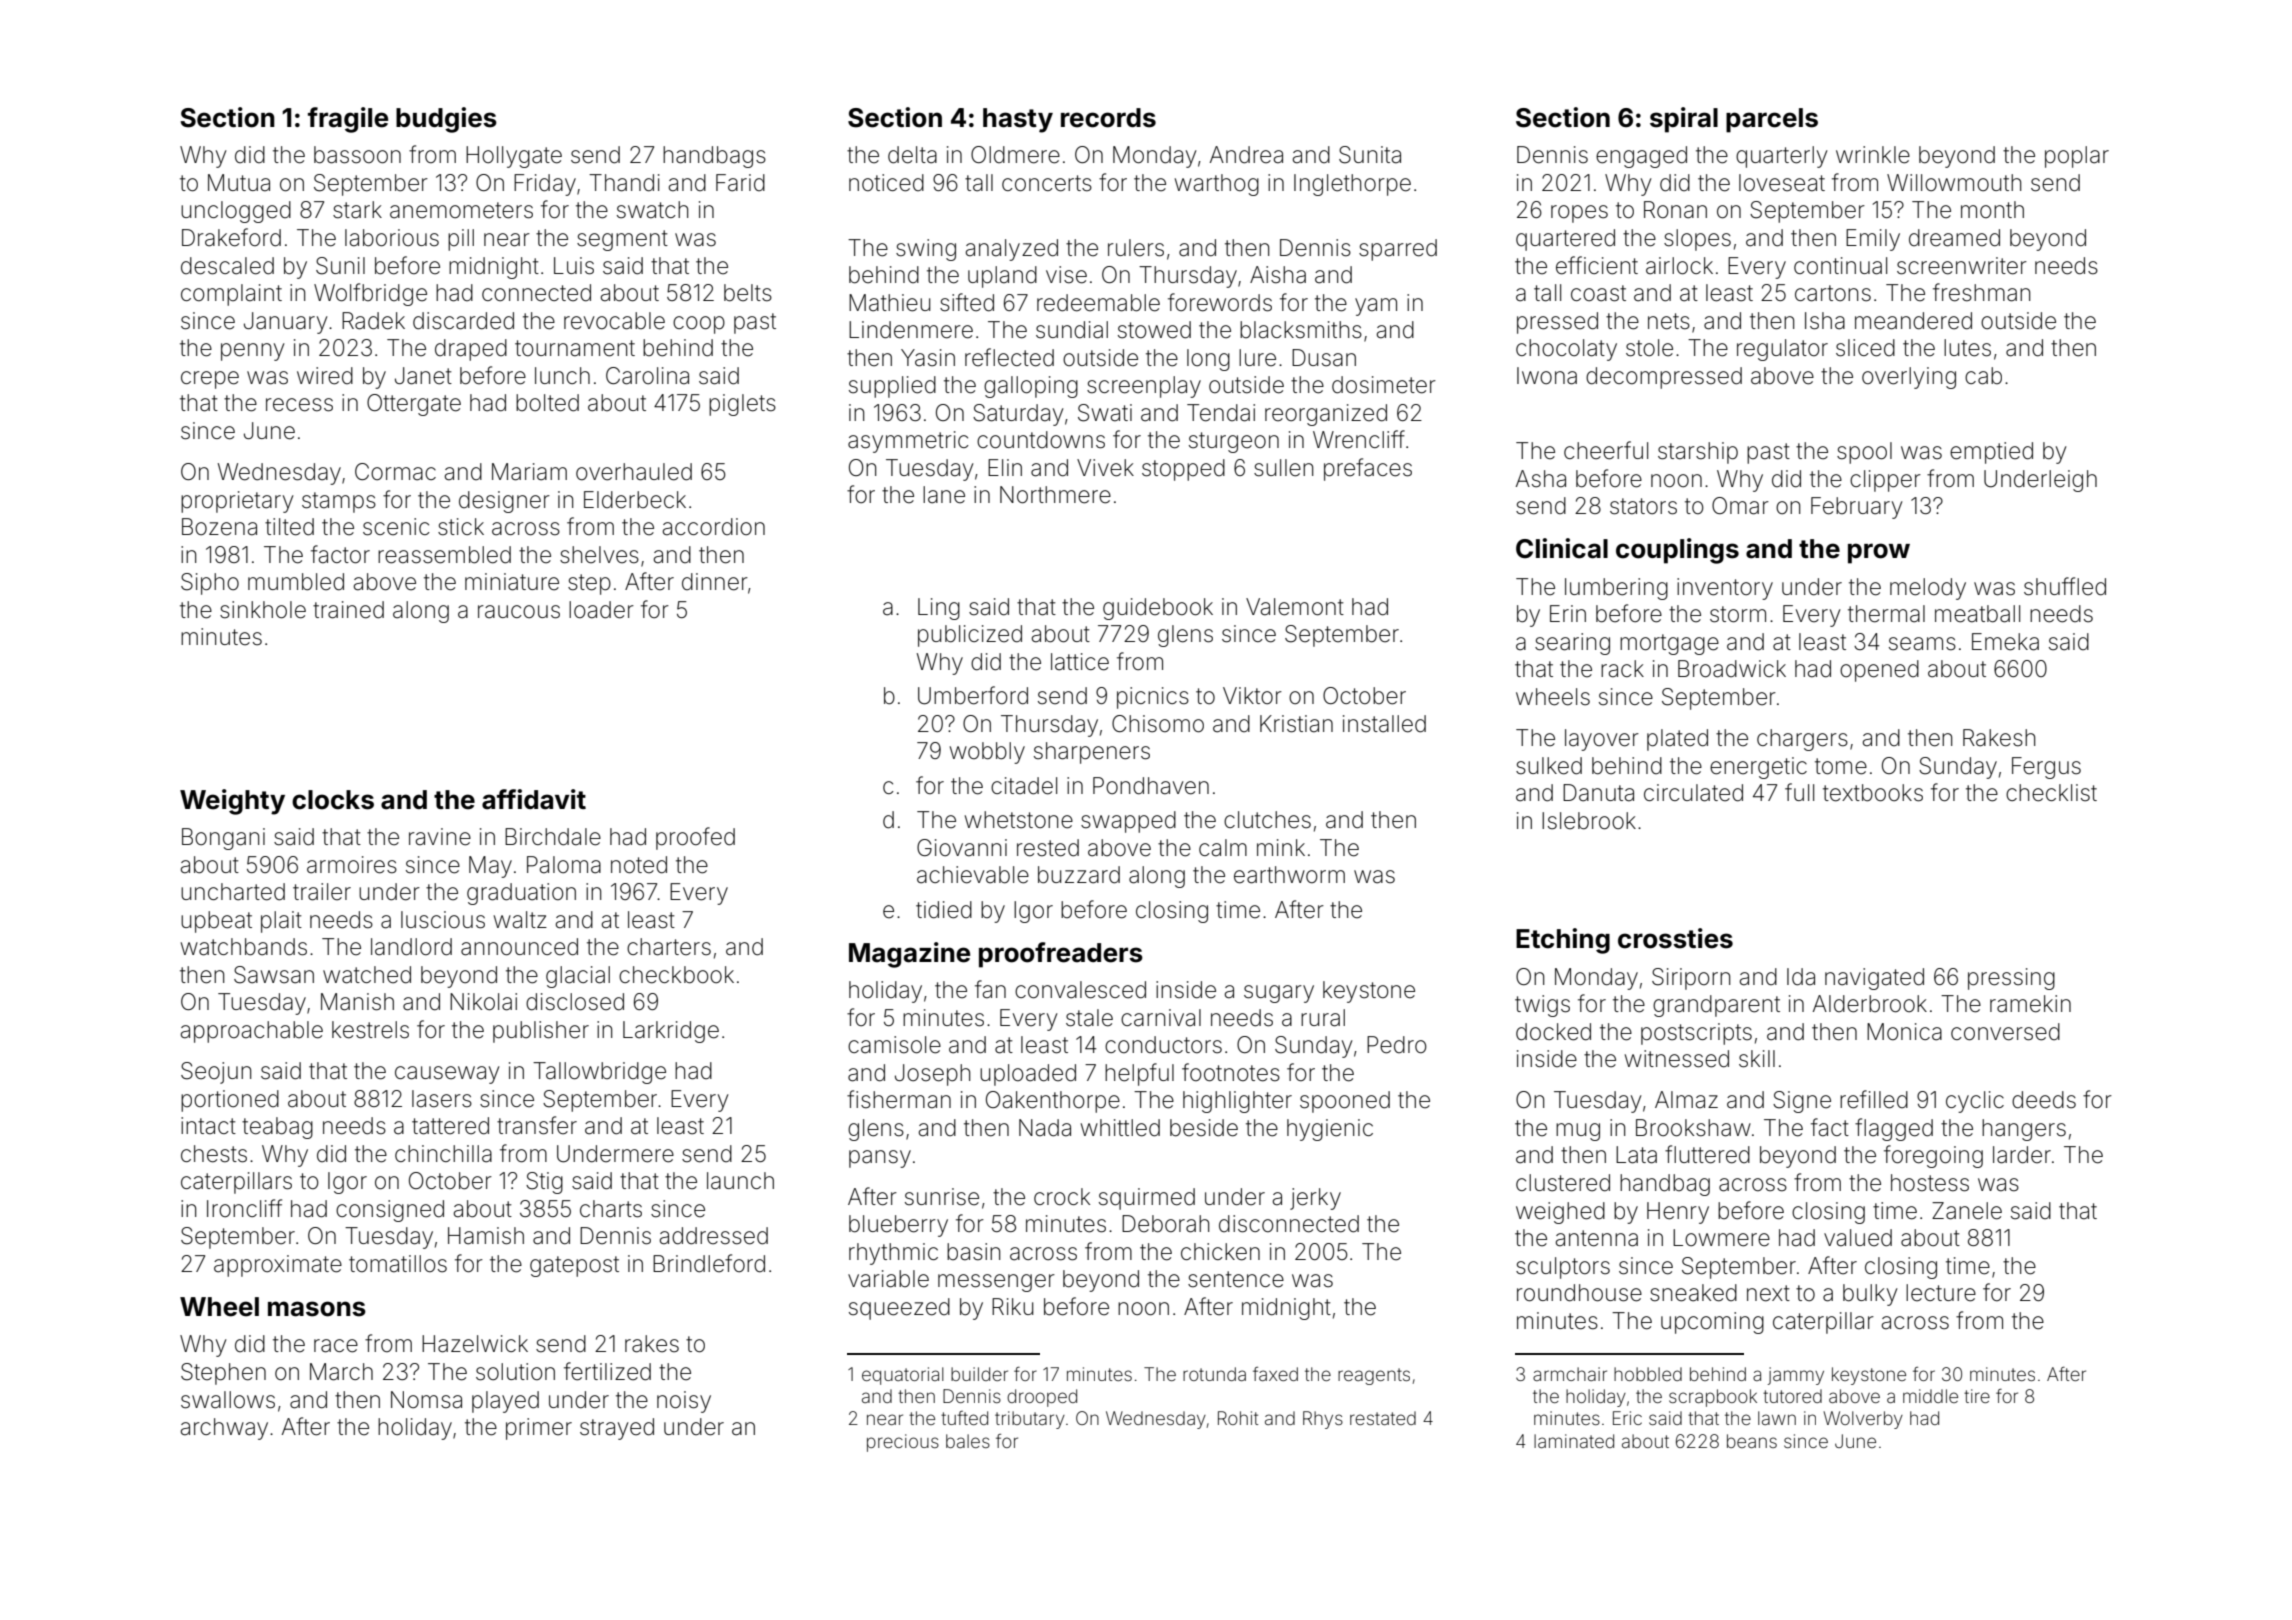  Describe the element at coordinates (886, 183) in the document. I see `noticed` at that location.
